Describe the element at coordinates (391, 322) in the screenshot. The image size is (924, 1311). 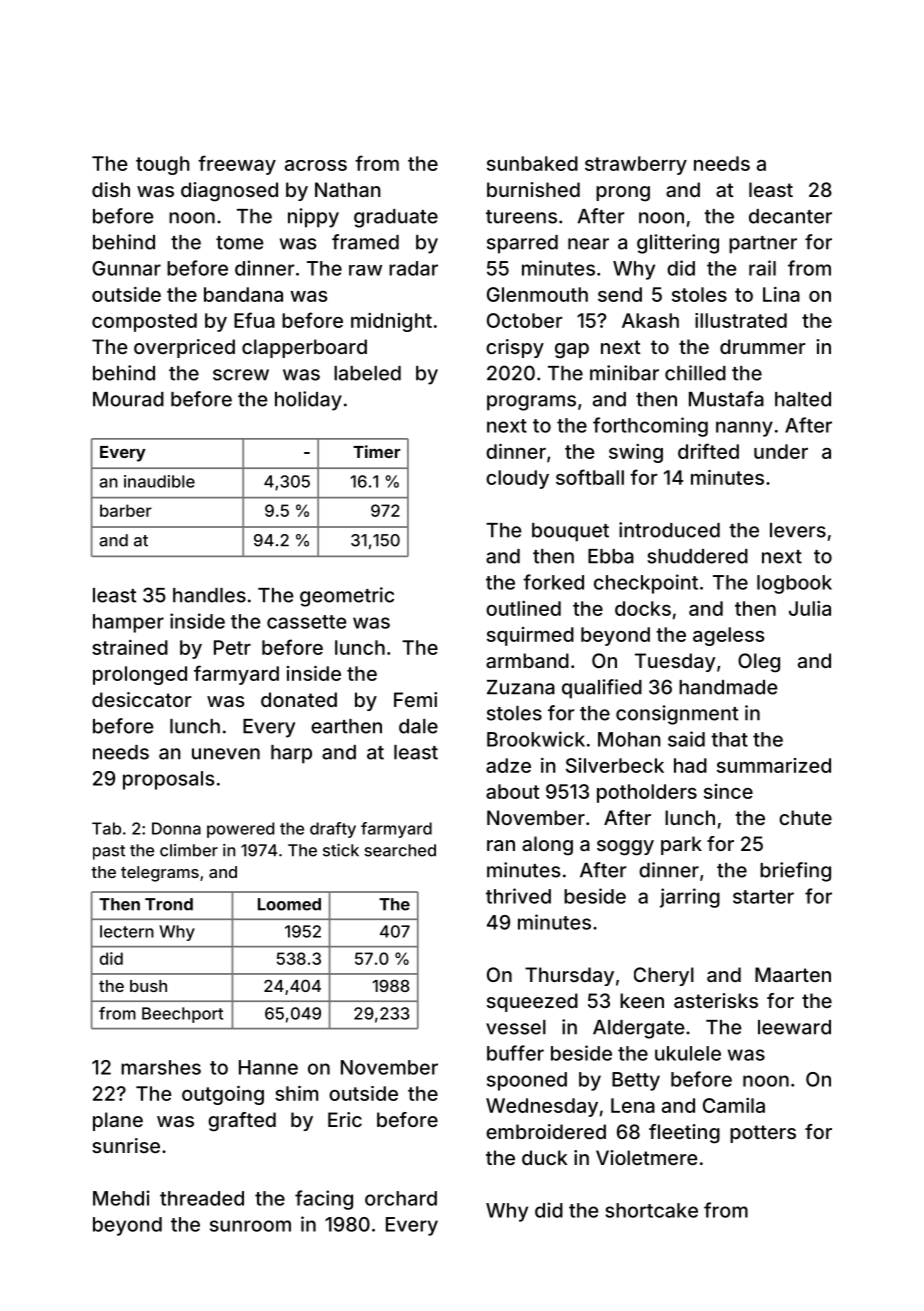
I see `midnight` at that location.
